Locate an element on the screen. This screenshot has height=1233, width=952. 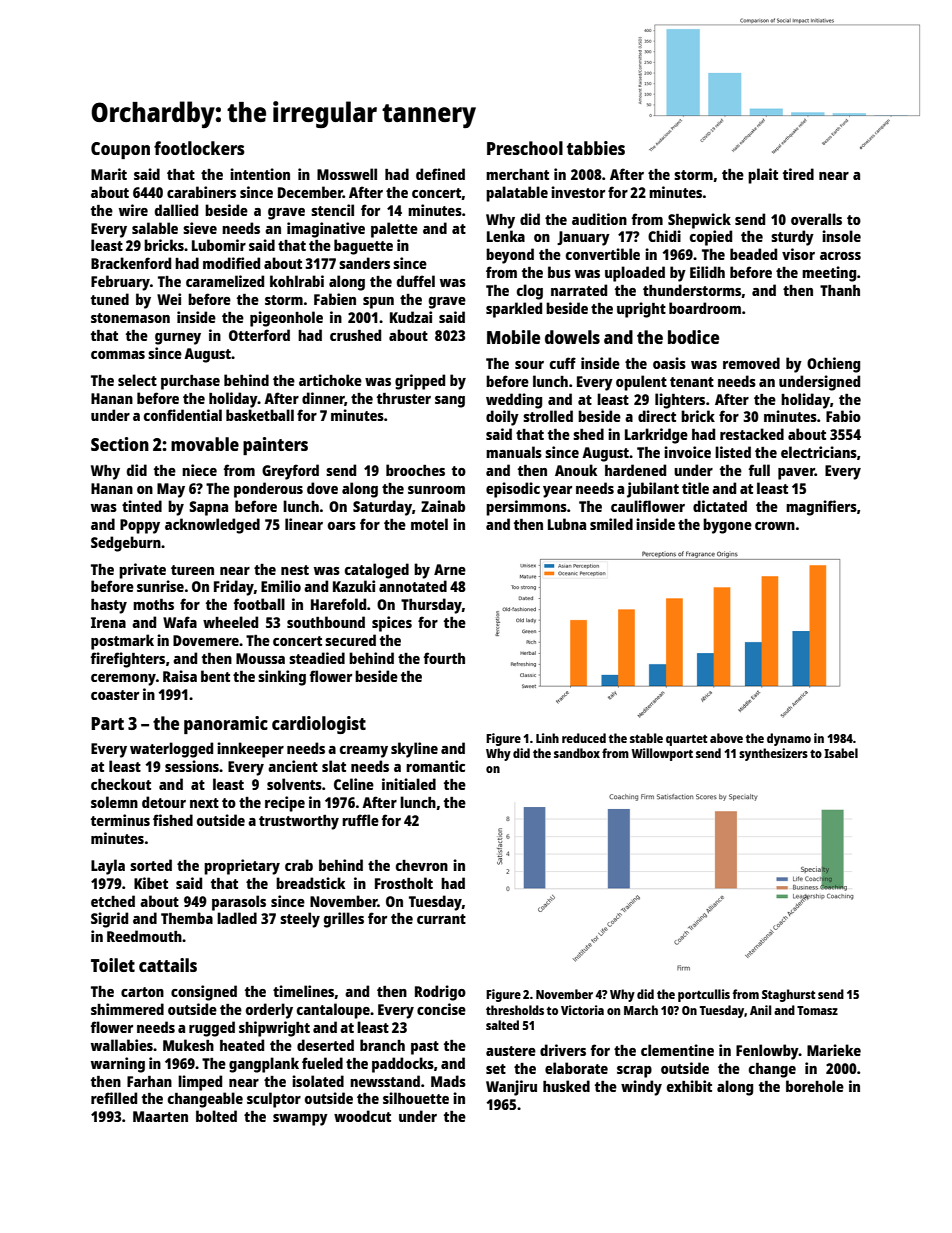
Toilet is located at coordinates (113, 965).
